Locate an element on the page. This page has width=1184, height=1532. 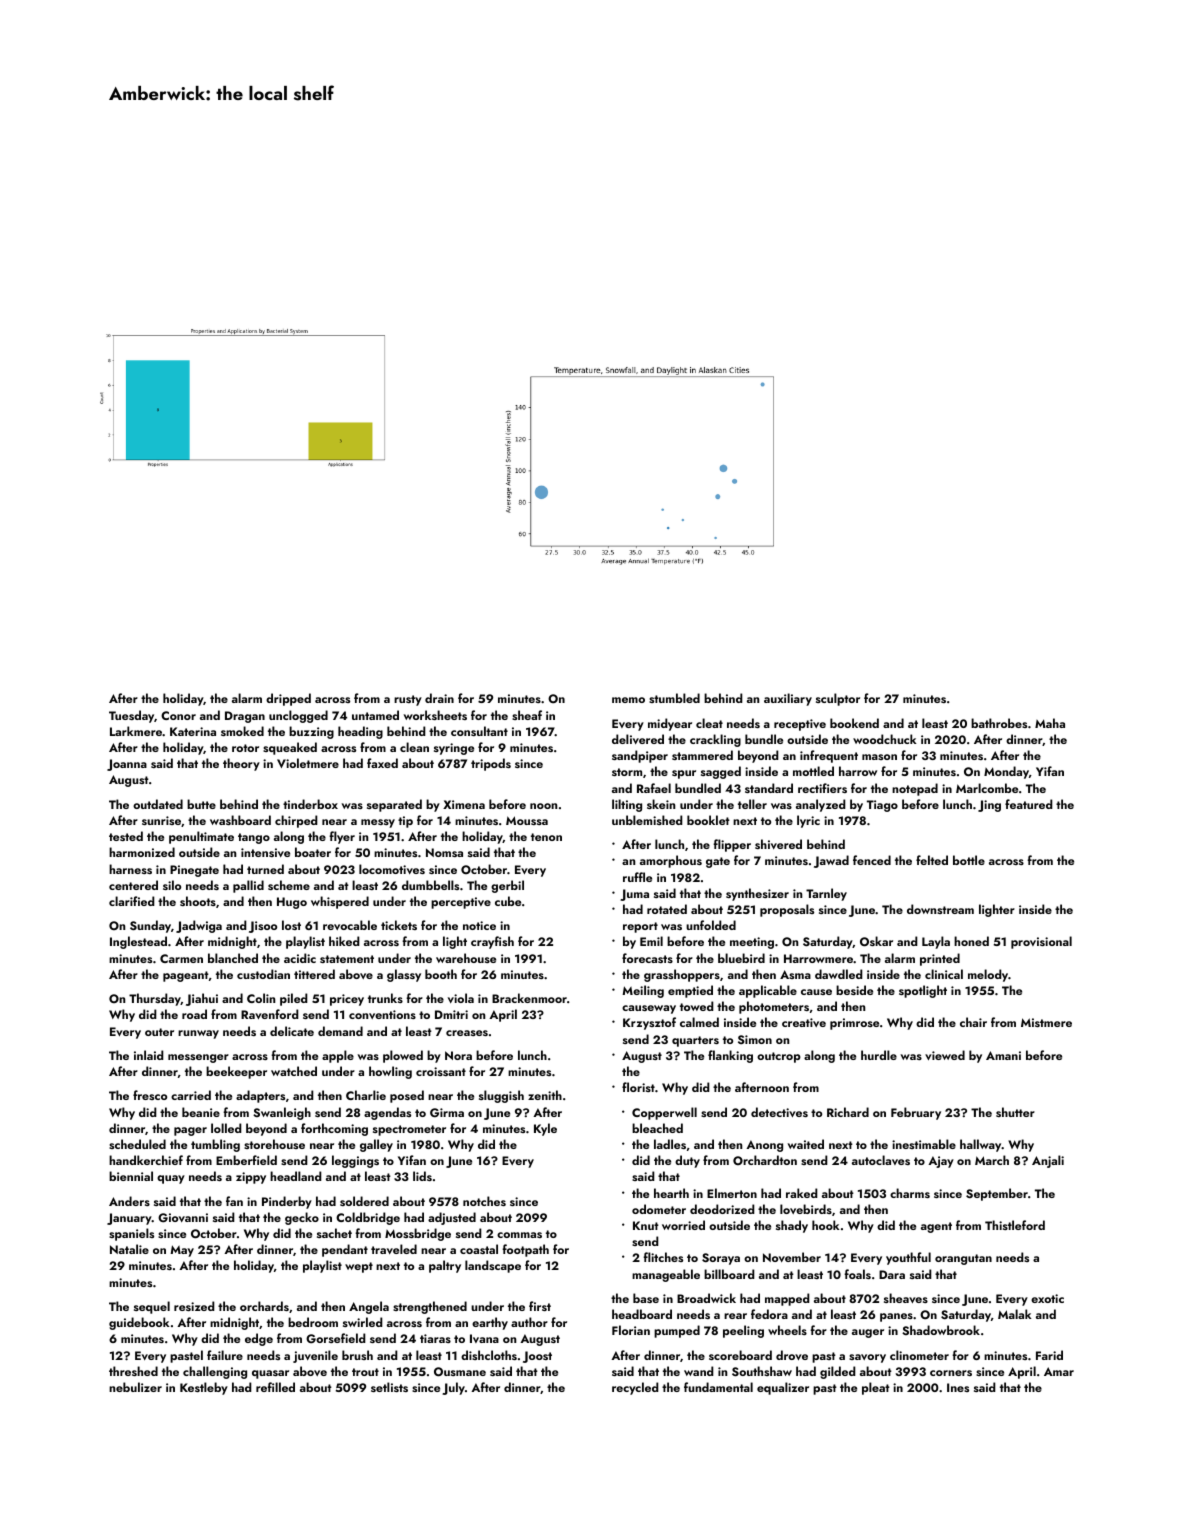
infrequent is located at coordinates (829, 756).
